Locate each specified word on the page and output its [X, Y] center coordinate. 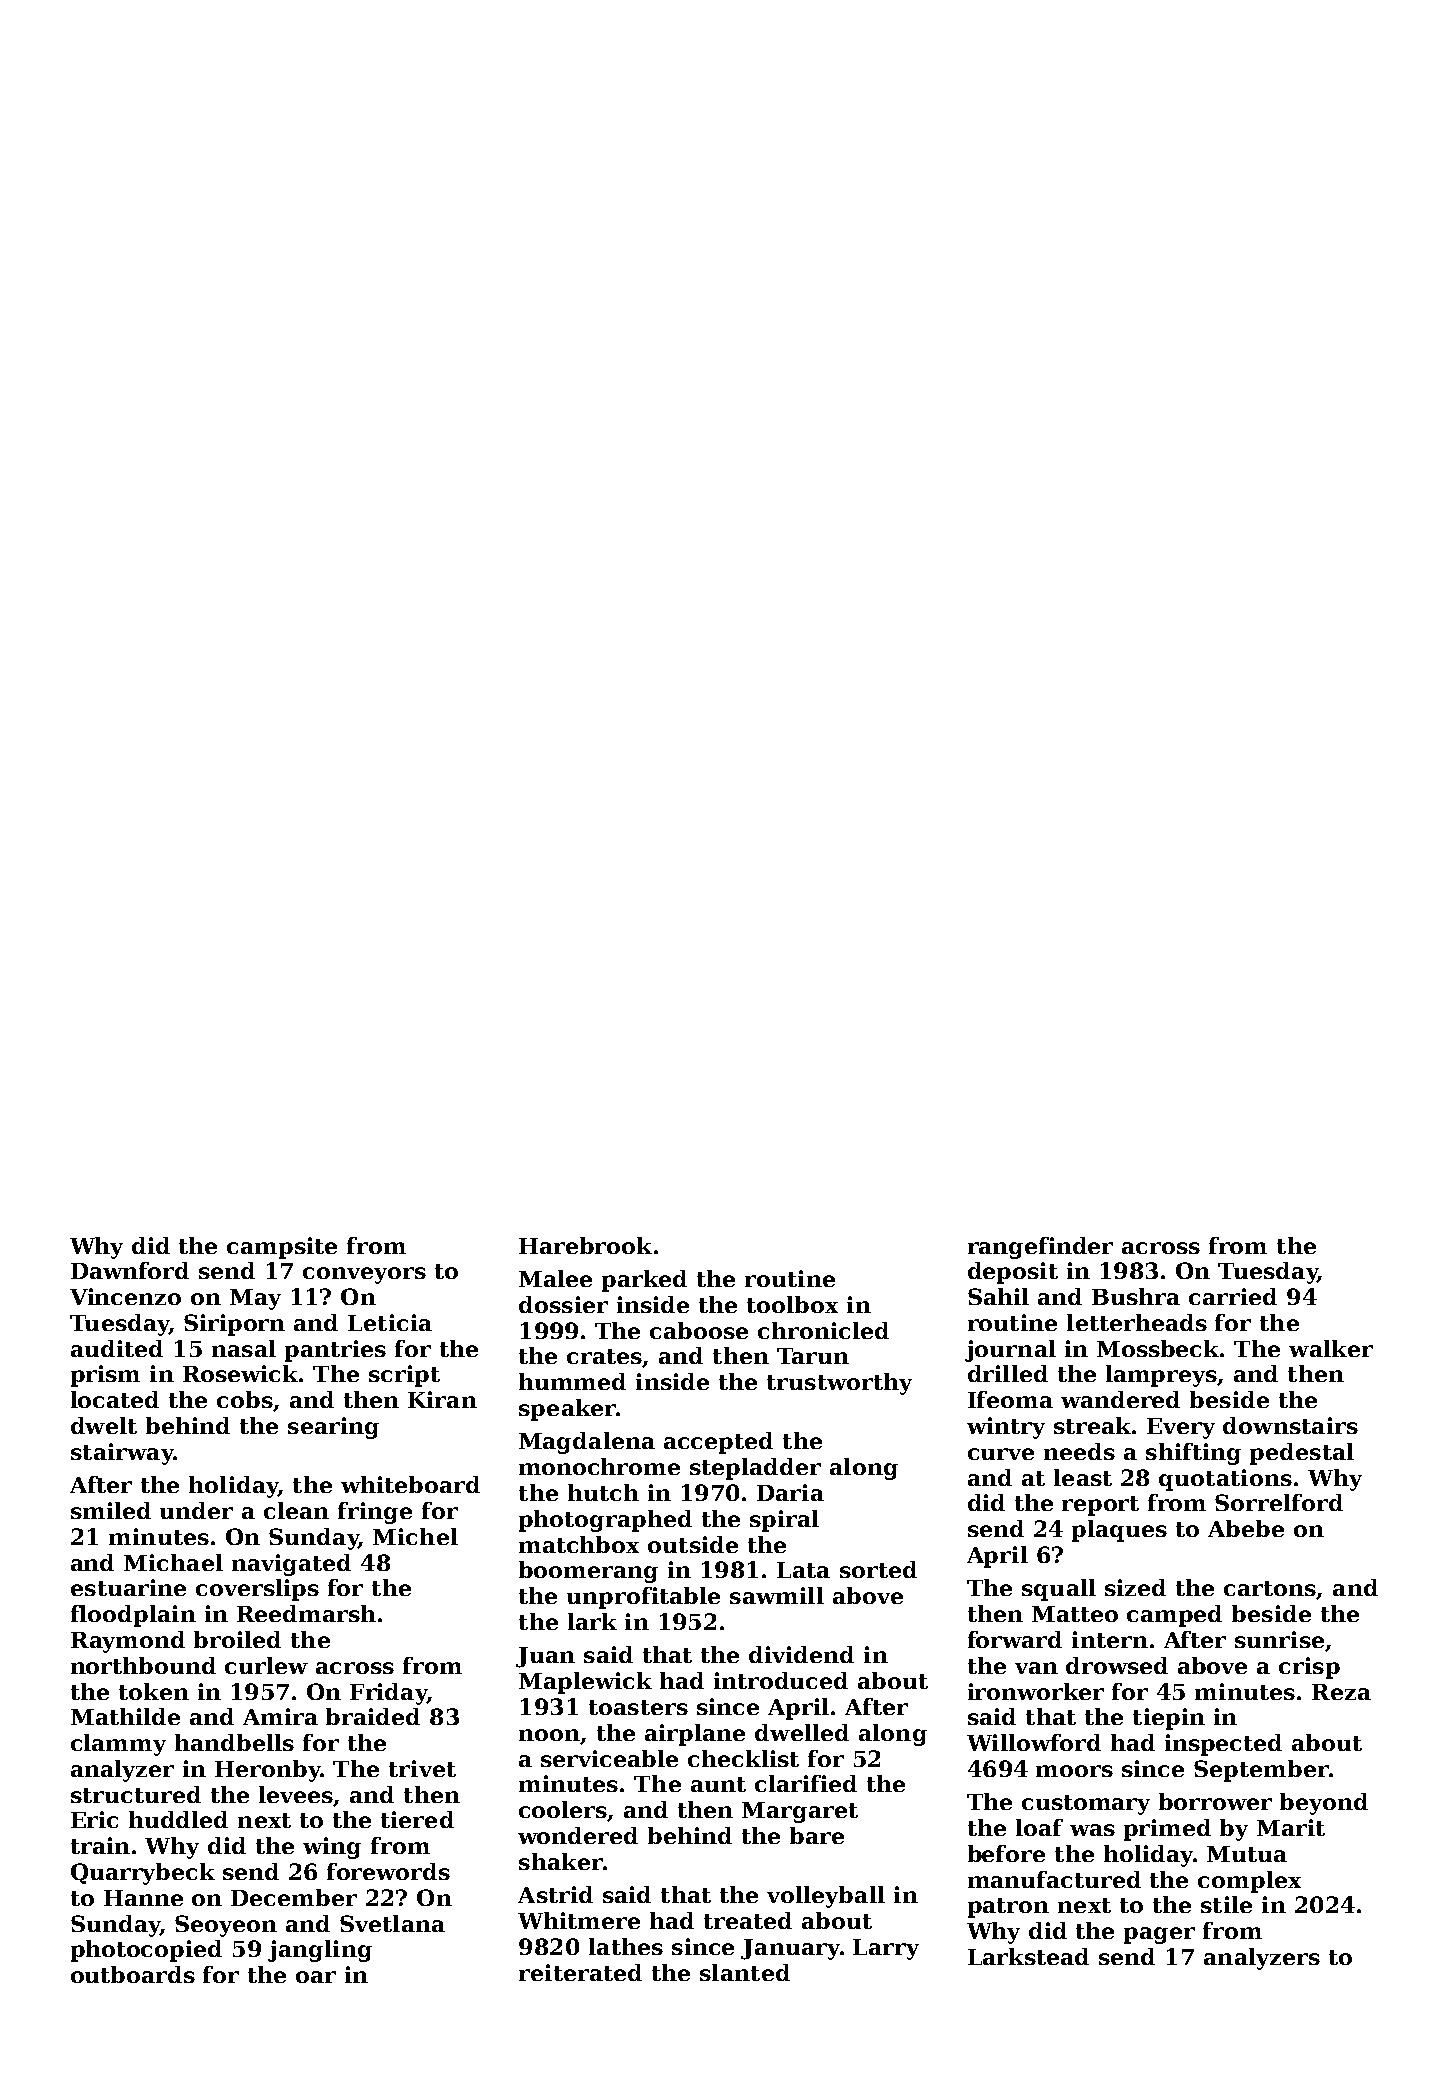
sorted [878, 1569]
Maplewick [585, 1683]
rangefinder [1040, 1248]
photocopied [146, 1951]
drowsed [1117, 1665]
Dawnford [130, 1270]
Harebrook [585, 1245]
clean [296, 1510]
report [1100, 1506]
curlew [266, 1665]
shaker [561, 1861]
